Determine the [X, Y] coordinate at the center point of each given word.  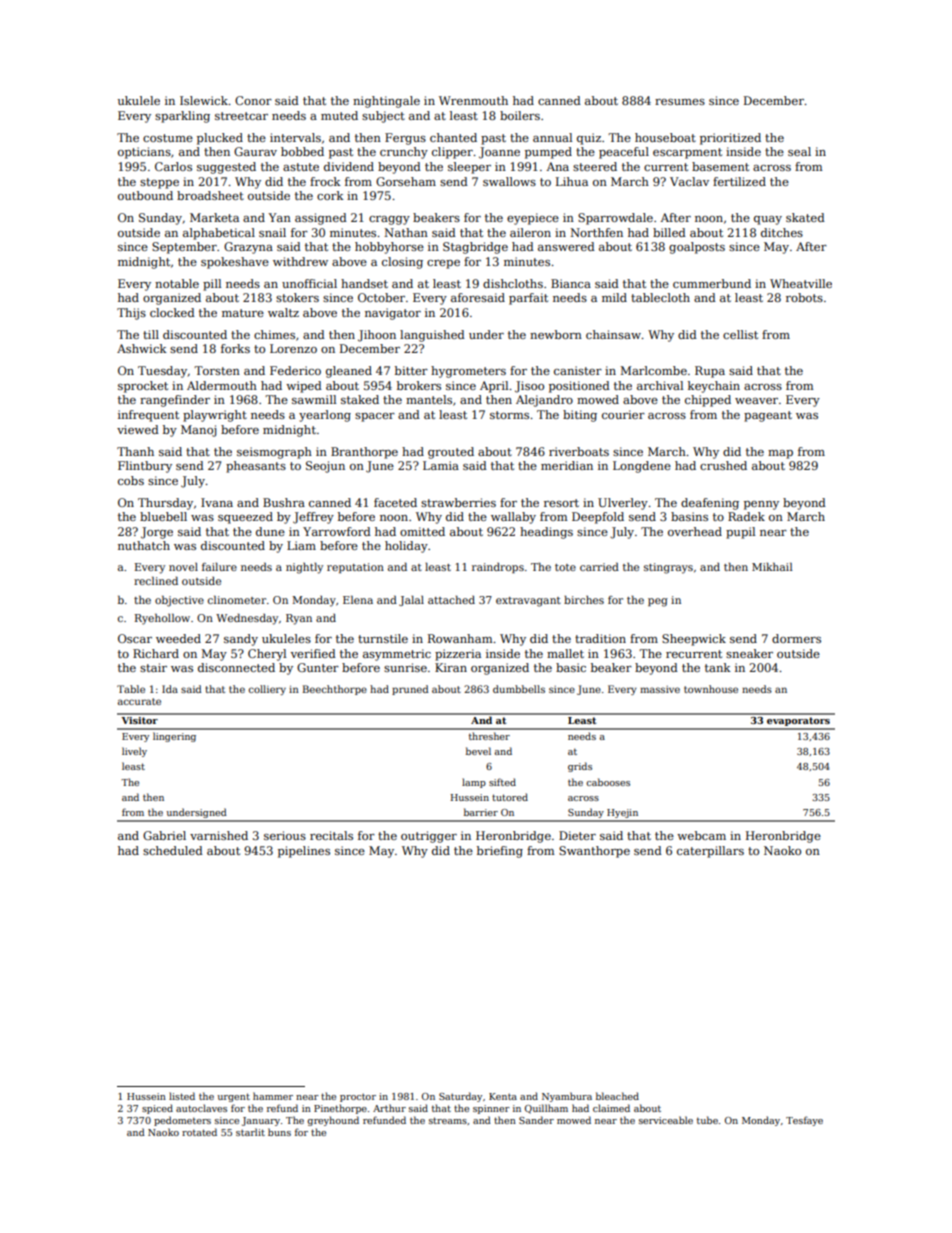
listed [182, 1096]
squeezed [245, 518]
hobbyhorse [389, 248]
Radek [746, 516]
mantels [429, 399]
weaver [756, 401]
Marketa [214, 217]
